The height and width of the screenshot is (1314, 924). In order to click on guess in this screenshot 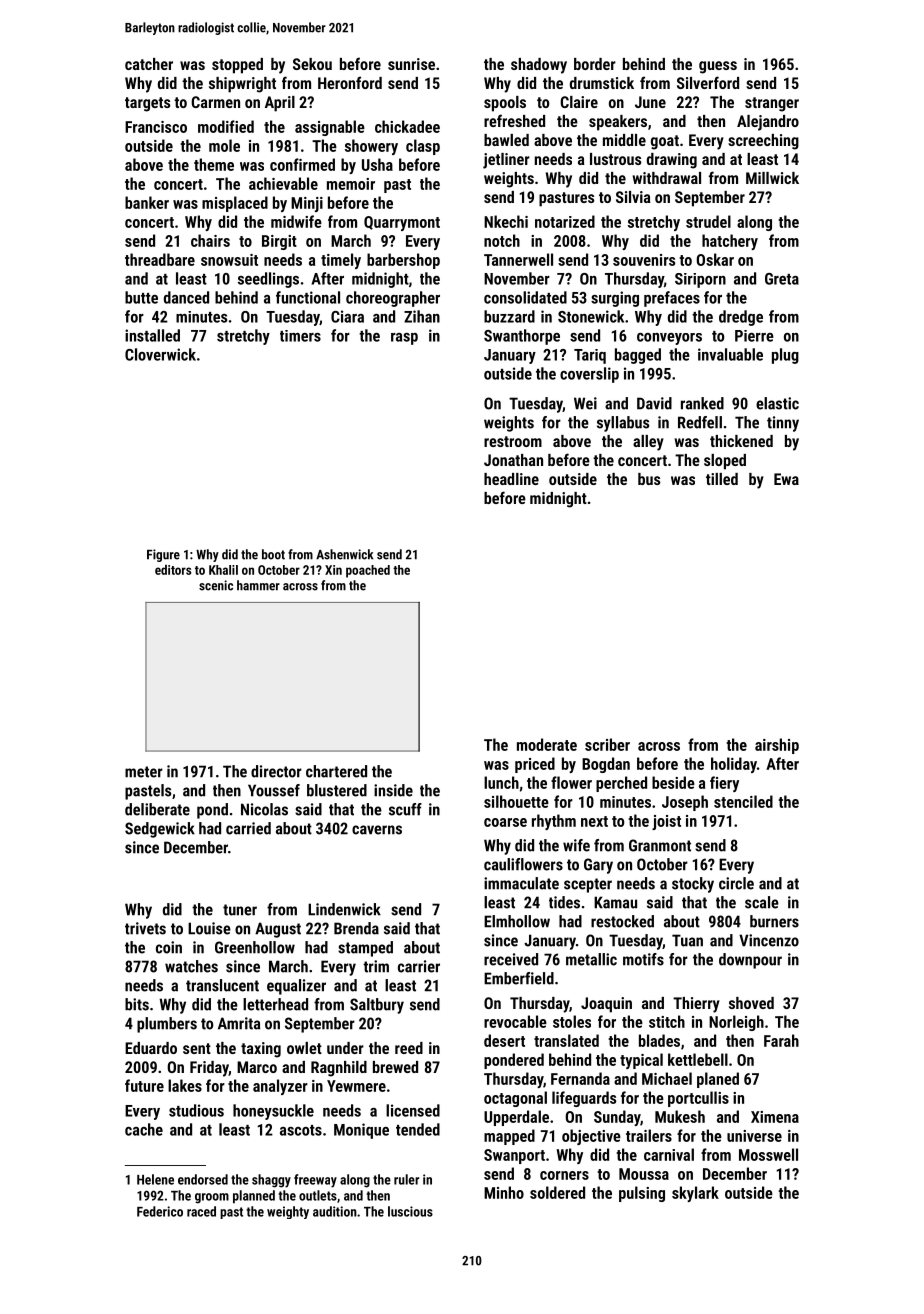, I will do `click(718, 67)`.
